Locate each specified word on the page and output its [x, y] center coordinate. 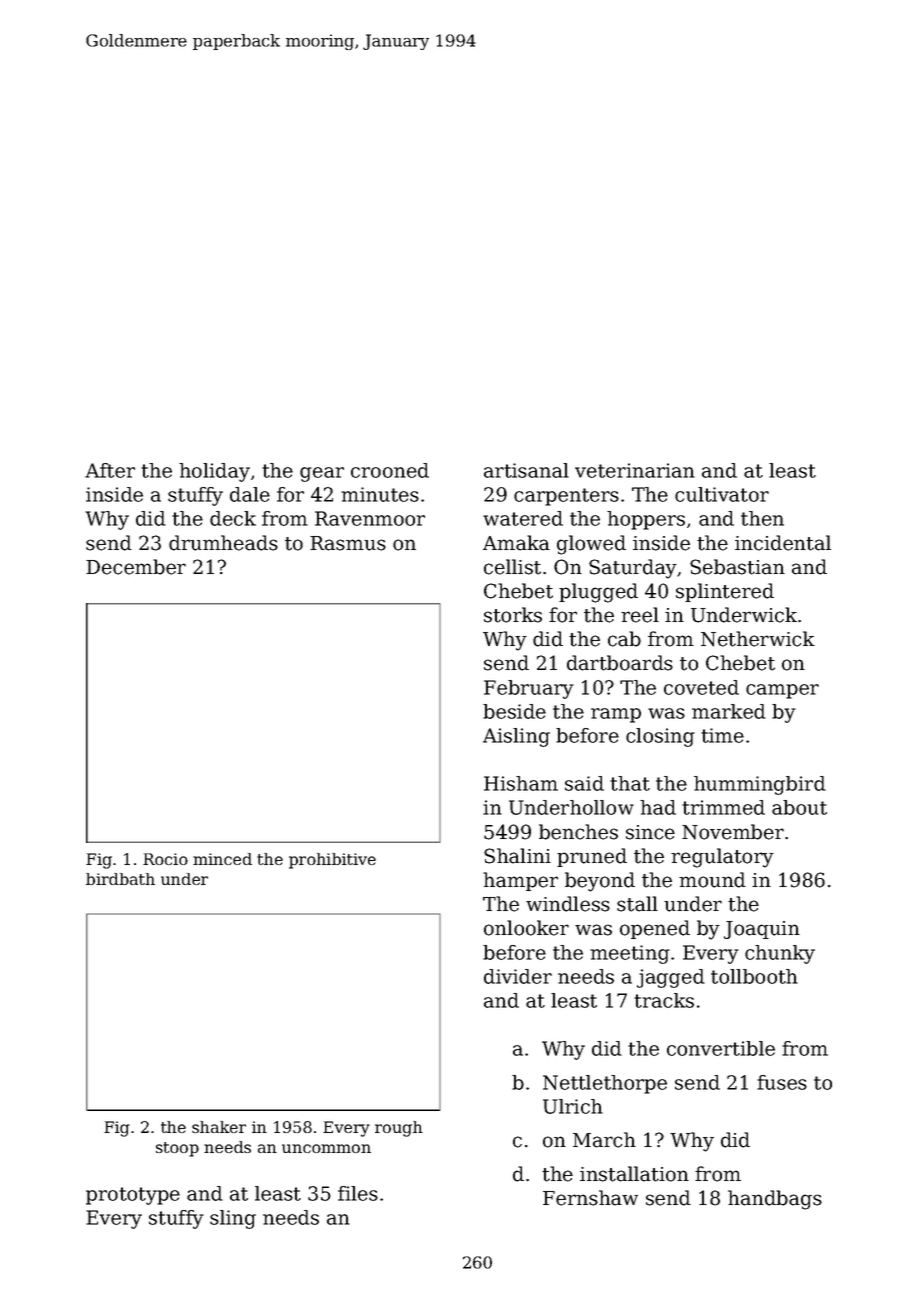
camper [782, 691]
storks [513, 615]
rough [399, 1129]
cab [624, 639]
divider [518, 976]
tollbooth [754, 976]
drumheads [223, 543]
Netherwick [758, 639]
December [136, 567]
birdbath [120, 879]
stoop [177, 1149]
